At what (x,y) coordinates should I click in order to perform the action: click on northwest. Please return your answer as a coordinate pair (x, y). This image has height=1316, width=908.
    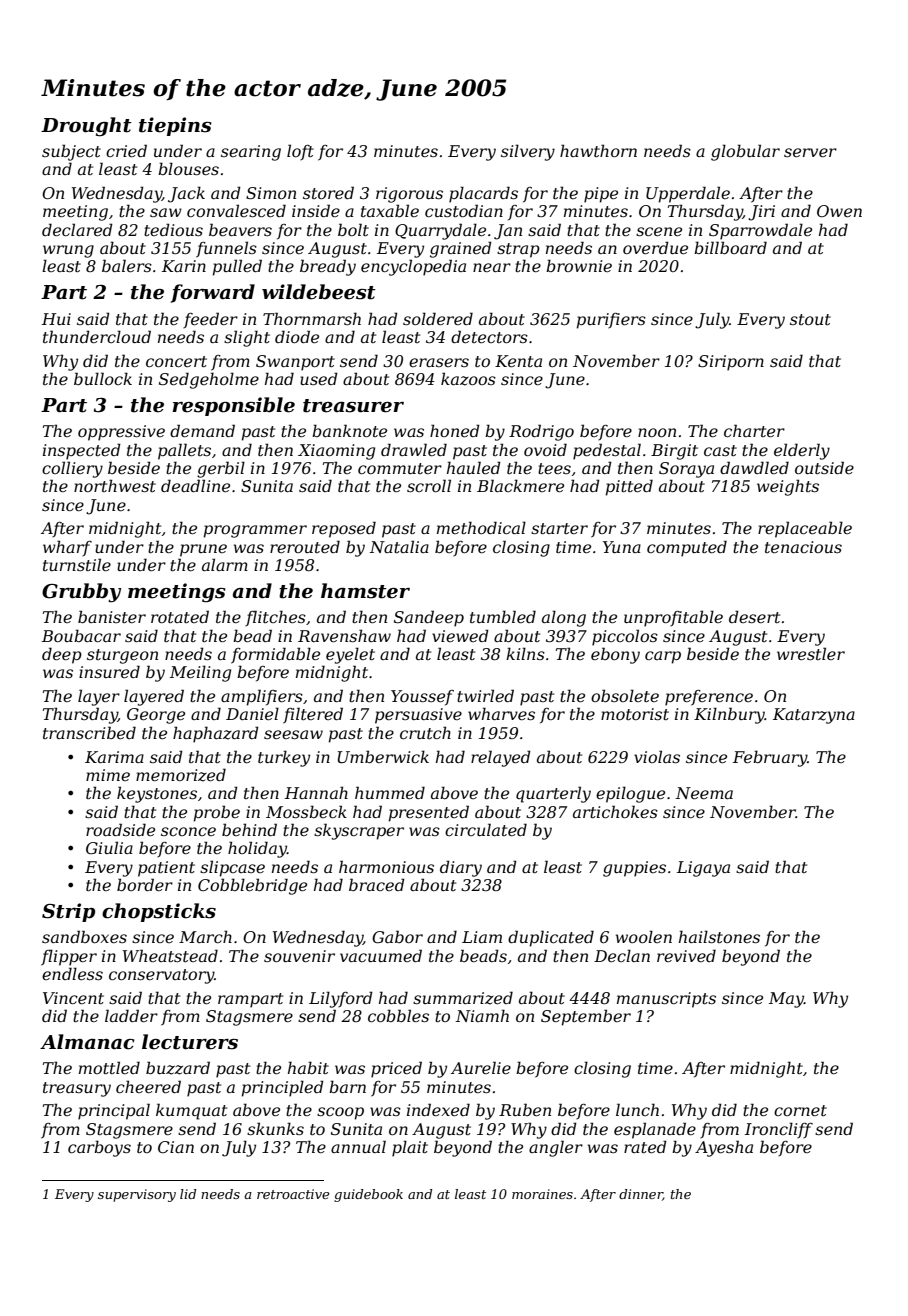
    Looking at the image, I should click on (115, 485).
